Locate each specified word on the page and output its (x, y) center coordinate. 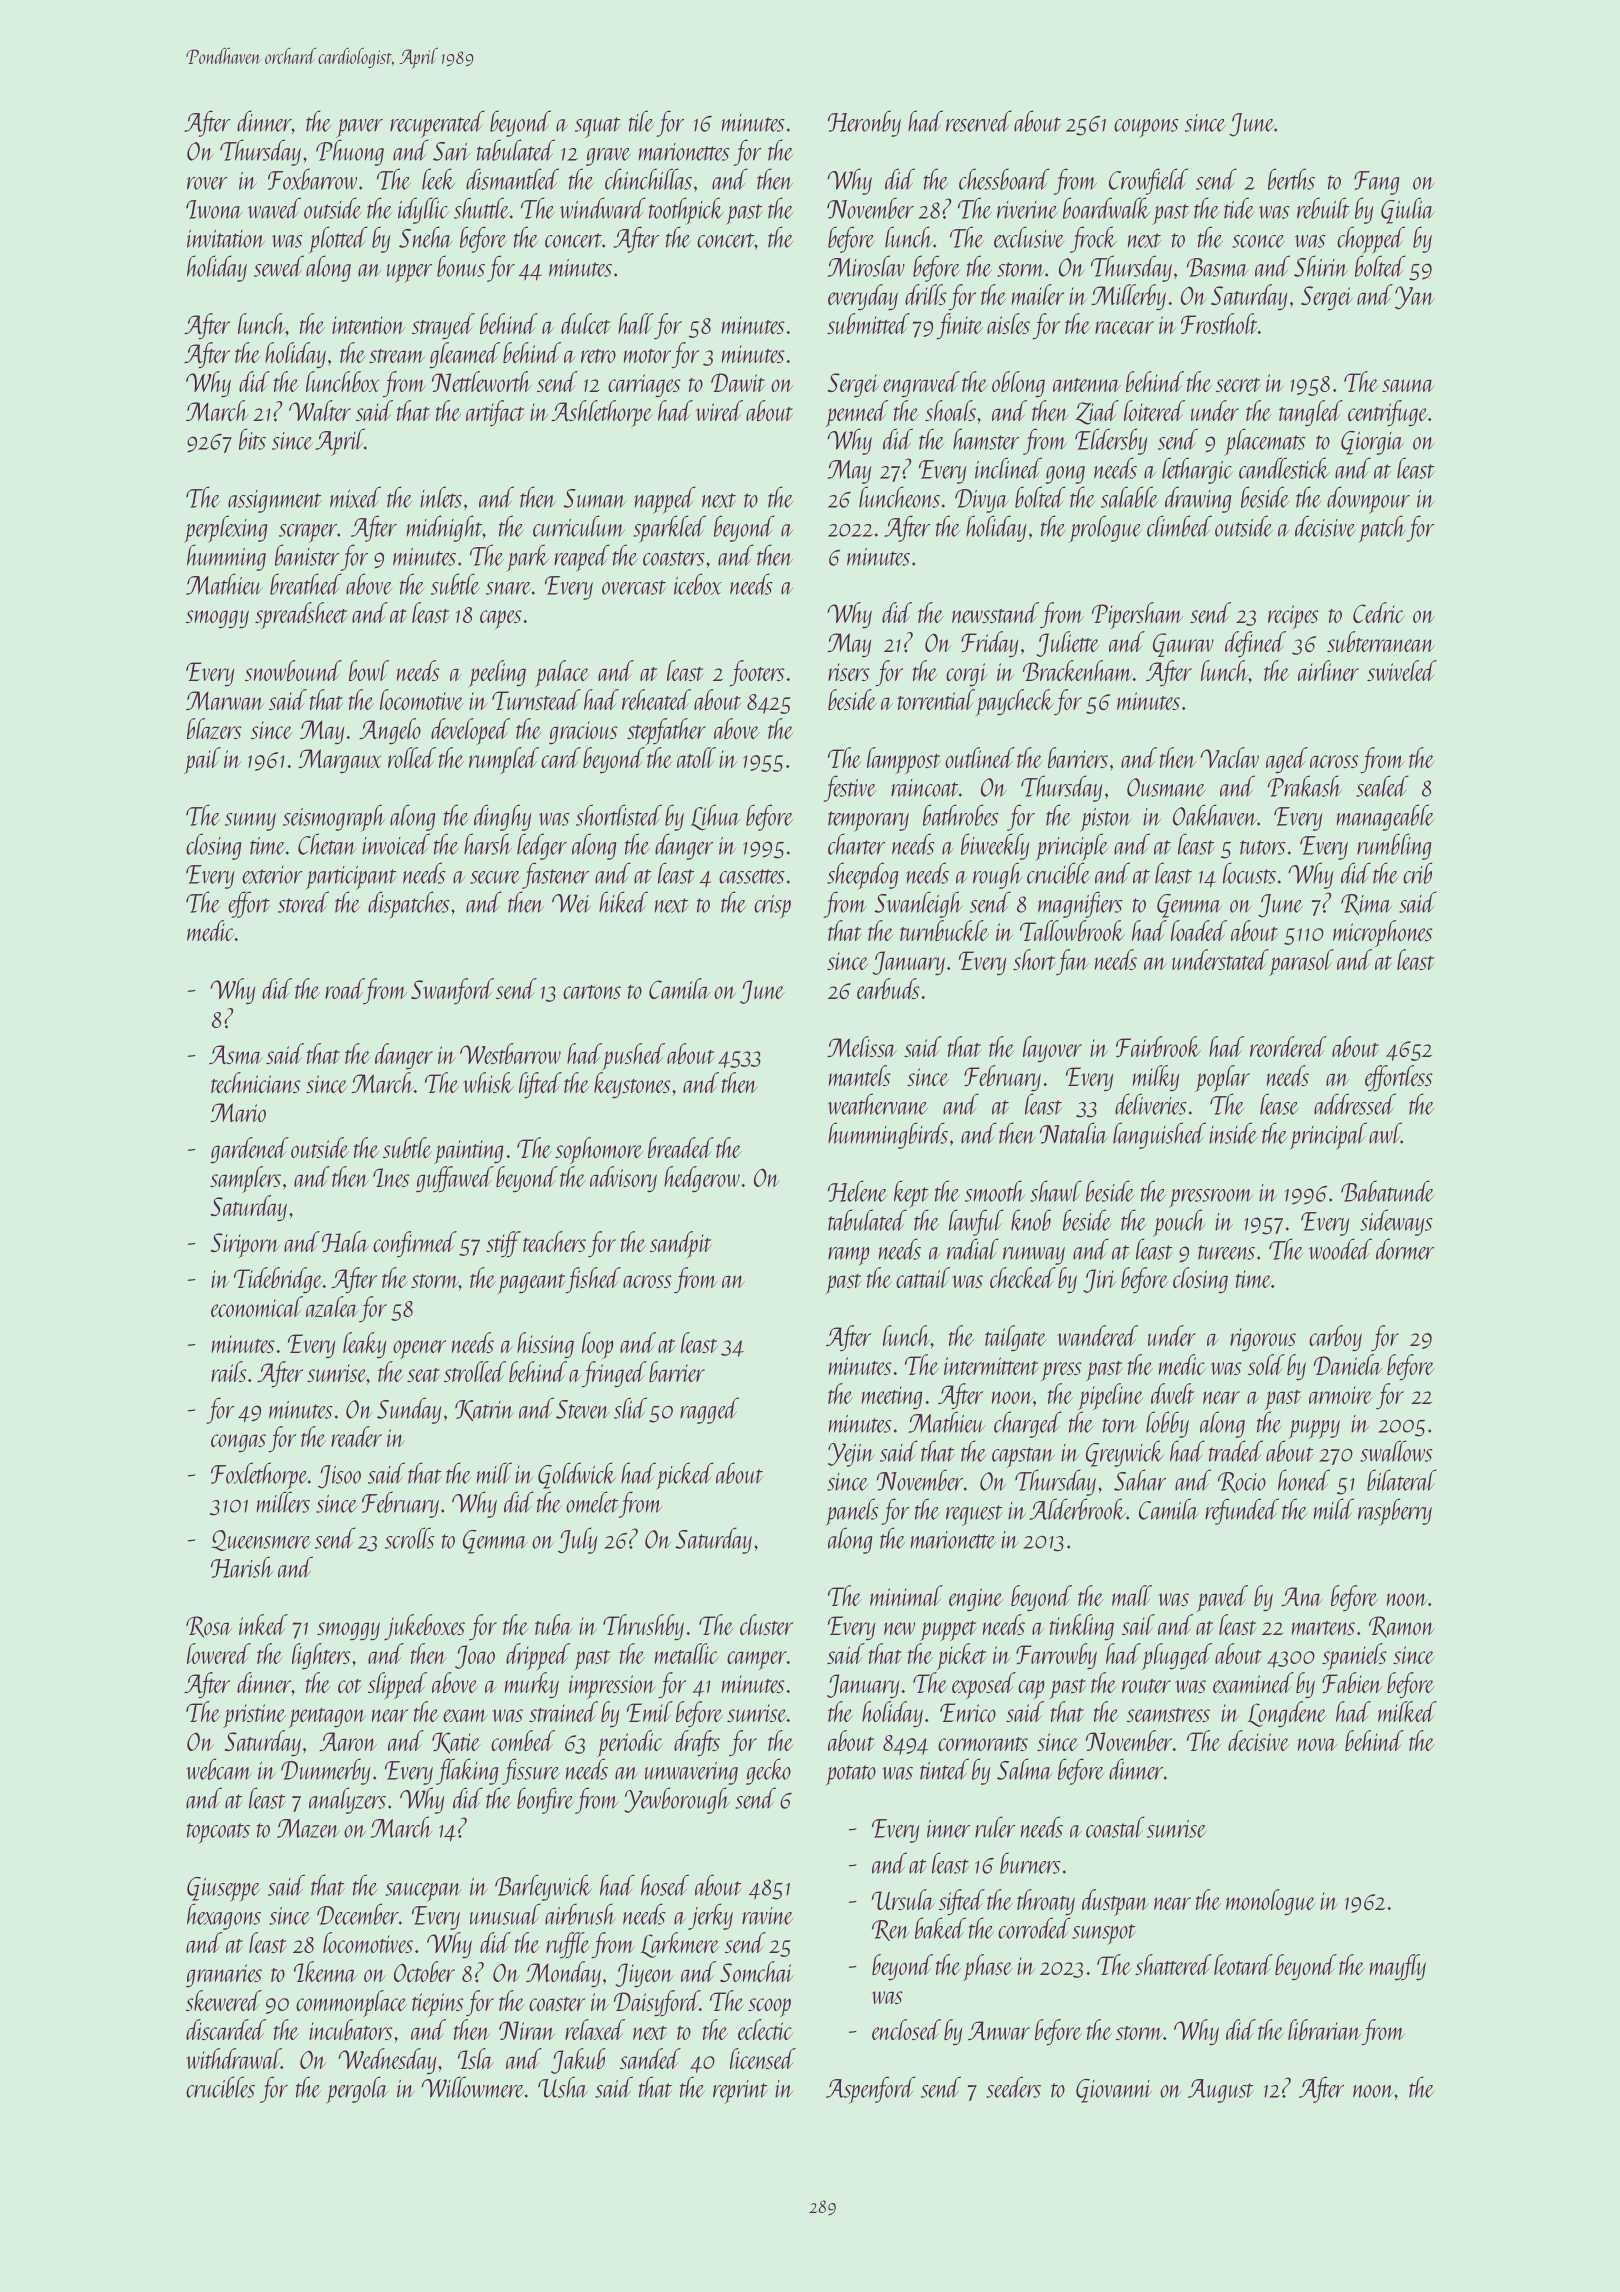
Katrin (484, 1410)
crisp (772, 907)
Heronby (864, 123)
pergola (357, 2090)
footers (757, 673)
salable (1129, 497)
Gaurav (1183, 645)
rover (207, 183)
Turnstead (536, 699)
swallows (1396, 1451)
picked (685, 1476)
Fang (1376, 183)
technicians (256, 1082)
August (1221, 2091)
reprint (740, 2092)
